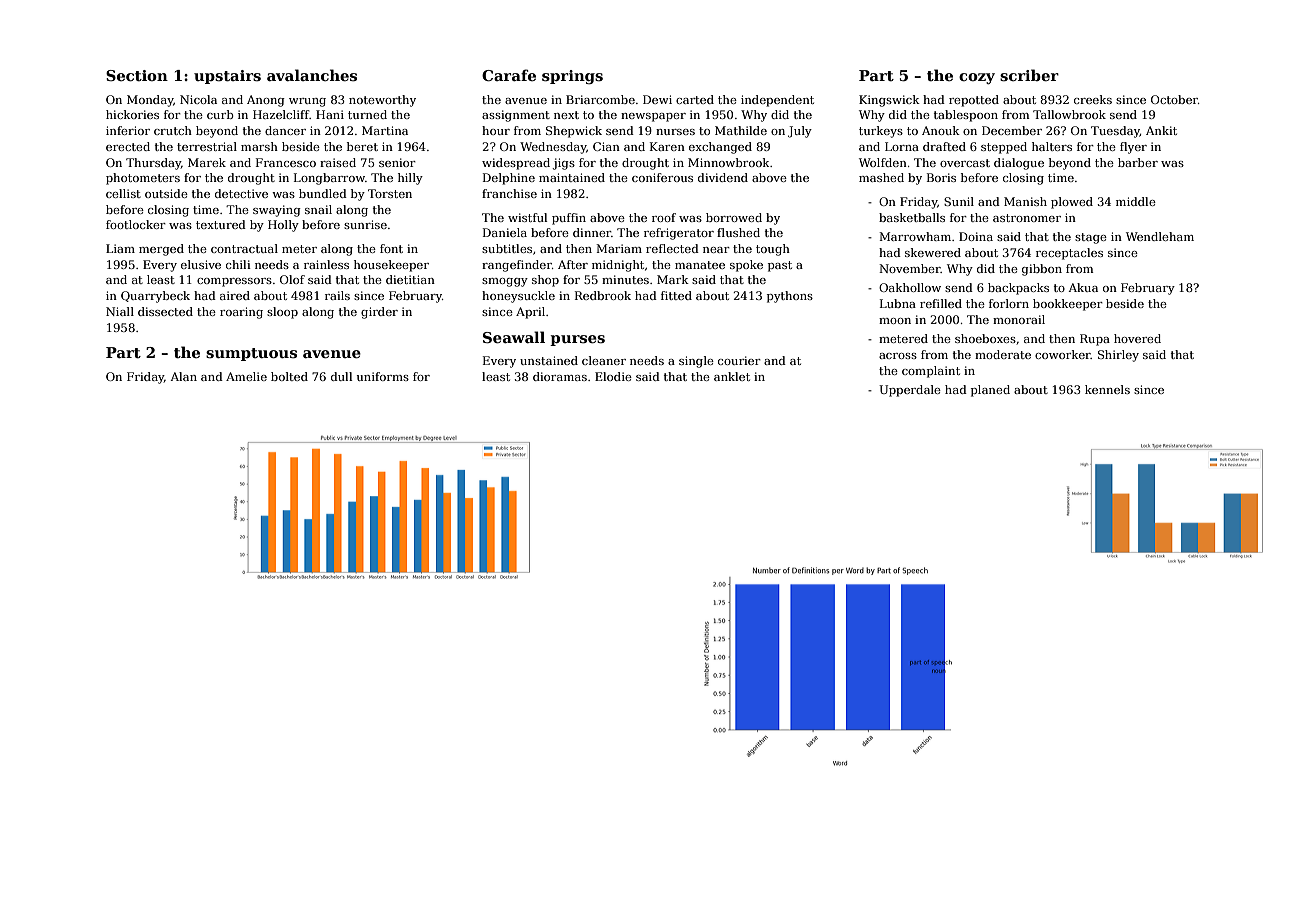 The height and width of the image is (924, 1308). What do you see at coordinates (1160, 236) in the image?
I see `Wendleham` at bounding box center [1160, 236].
